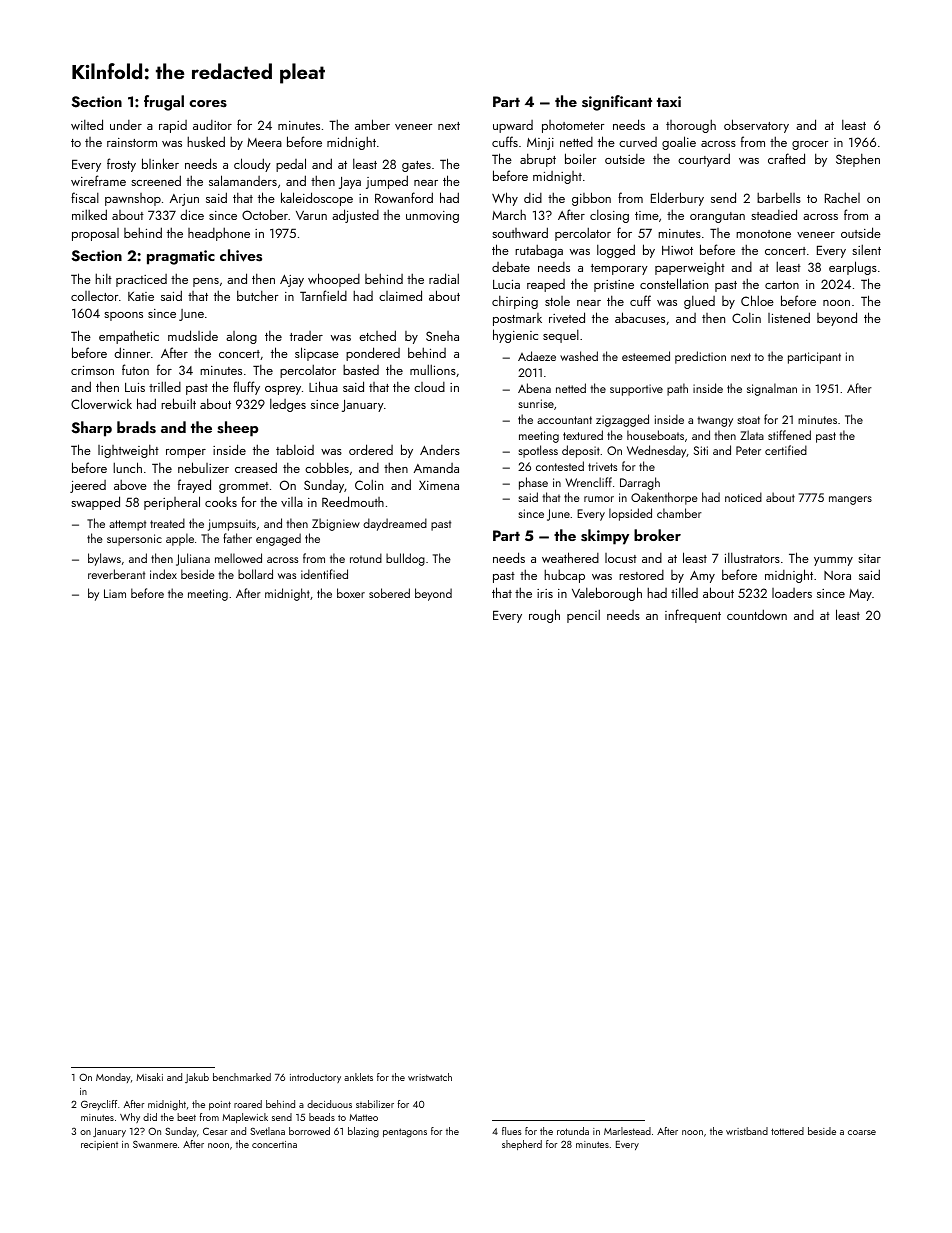 The height and width of the document is (1233, 952). Describe the element at coordinates (92, 429) in the document. I see `Sharp` at that location.
